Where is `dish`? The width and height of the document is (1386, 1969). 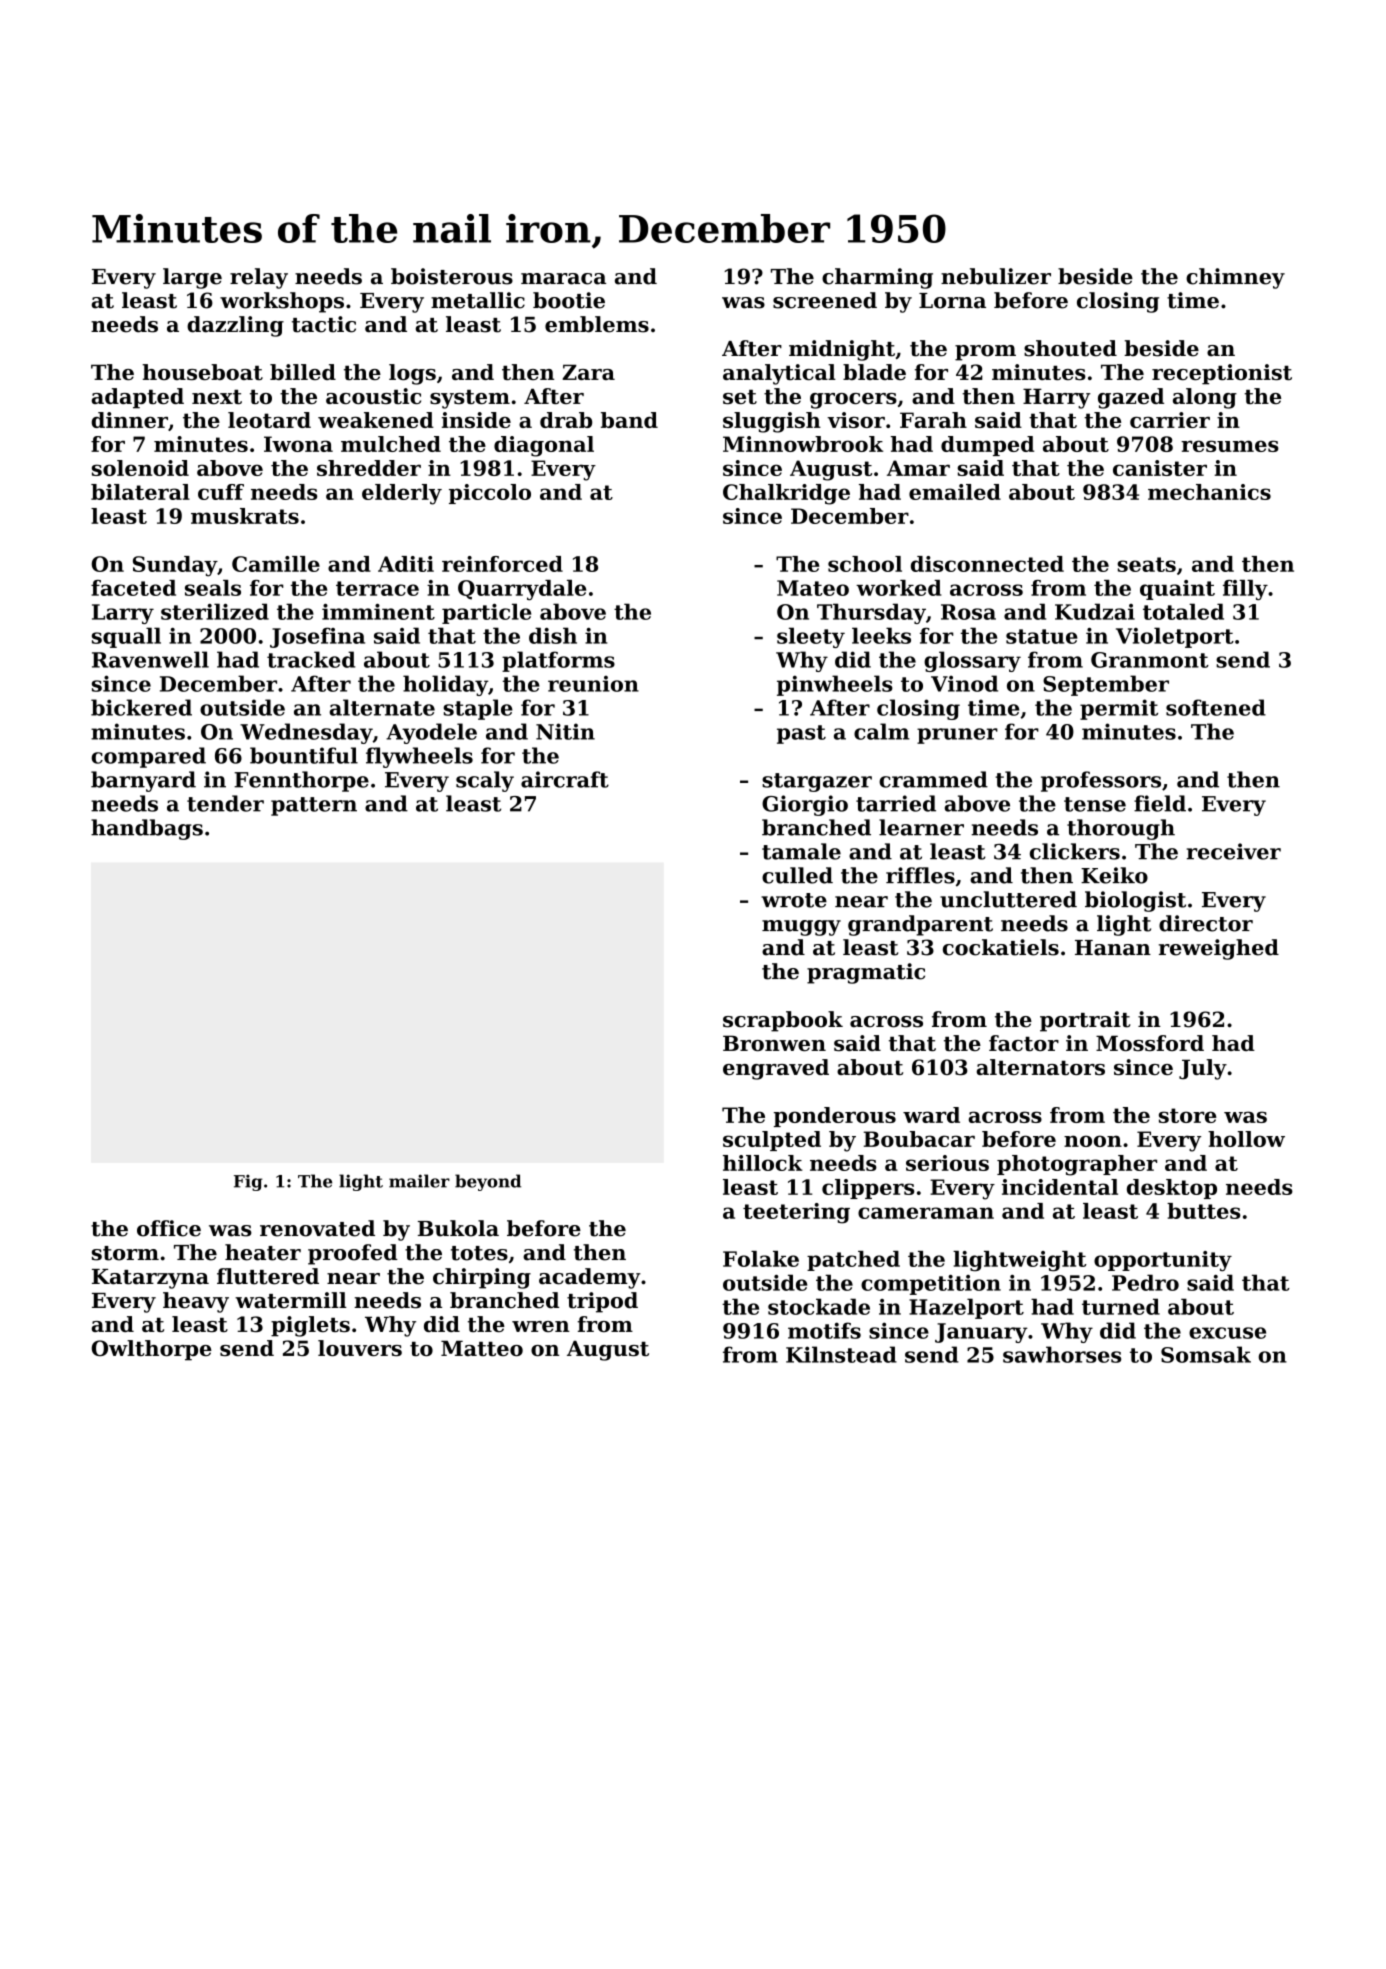 dish is located at coordinates (553, 635).
